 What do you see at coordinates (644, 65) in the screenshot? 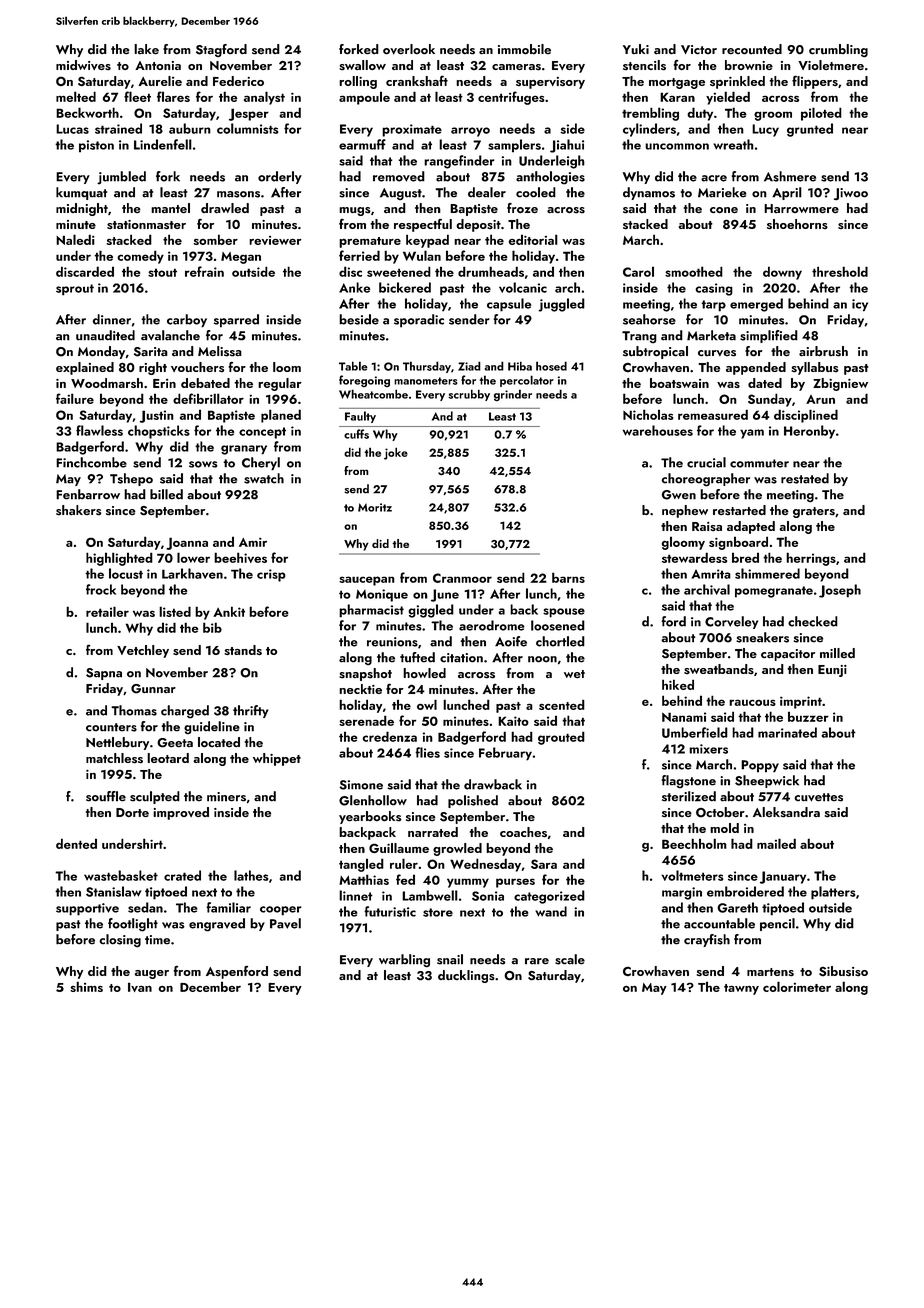
I see `stencils` at bounding box center [644, 65].
